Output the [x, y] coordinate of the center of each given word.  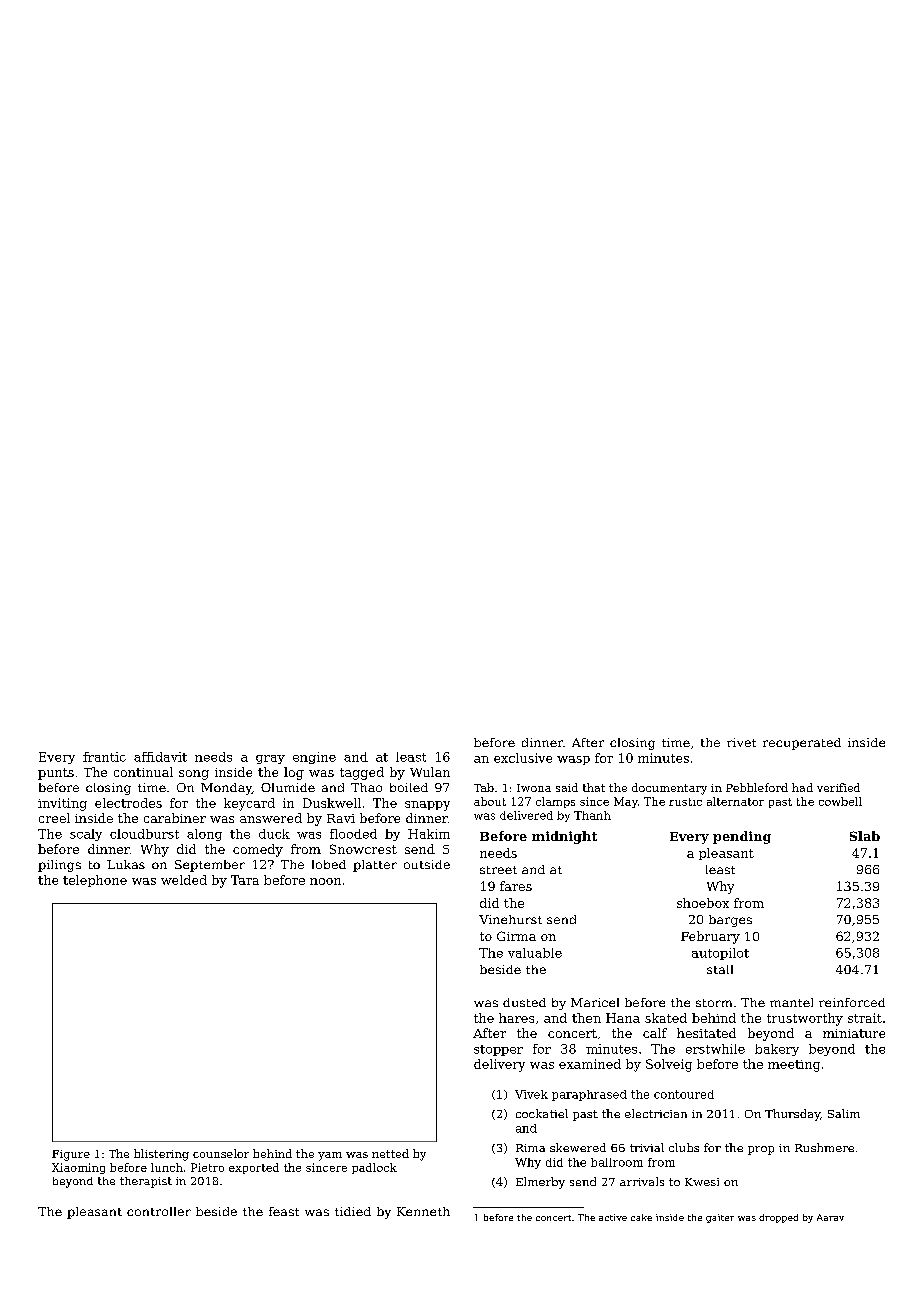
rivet [741, 742]
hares [516, 1018]
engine [314, 758]
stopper [498, 1050]
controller [159, 1211]
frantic [104, 757]
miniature [854, 1033]
